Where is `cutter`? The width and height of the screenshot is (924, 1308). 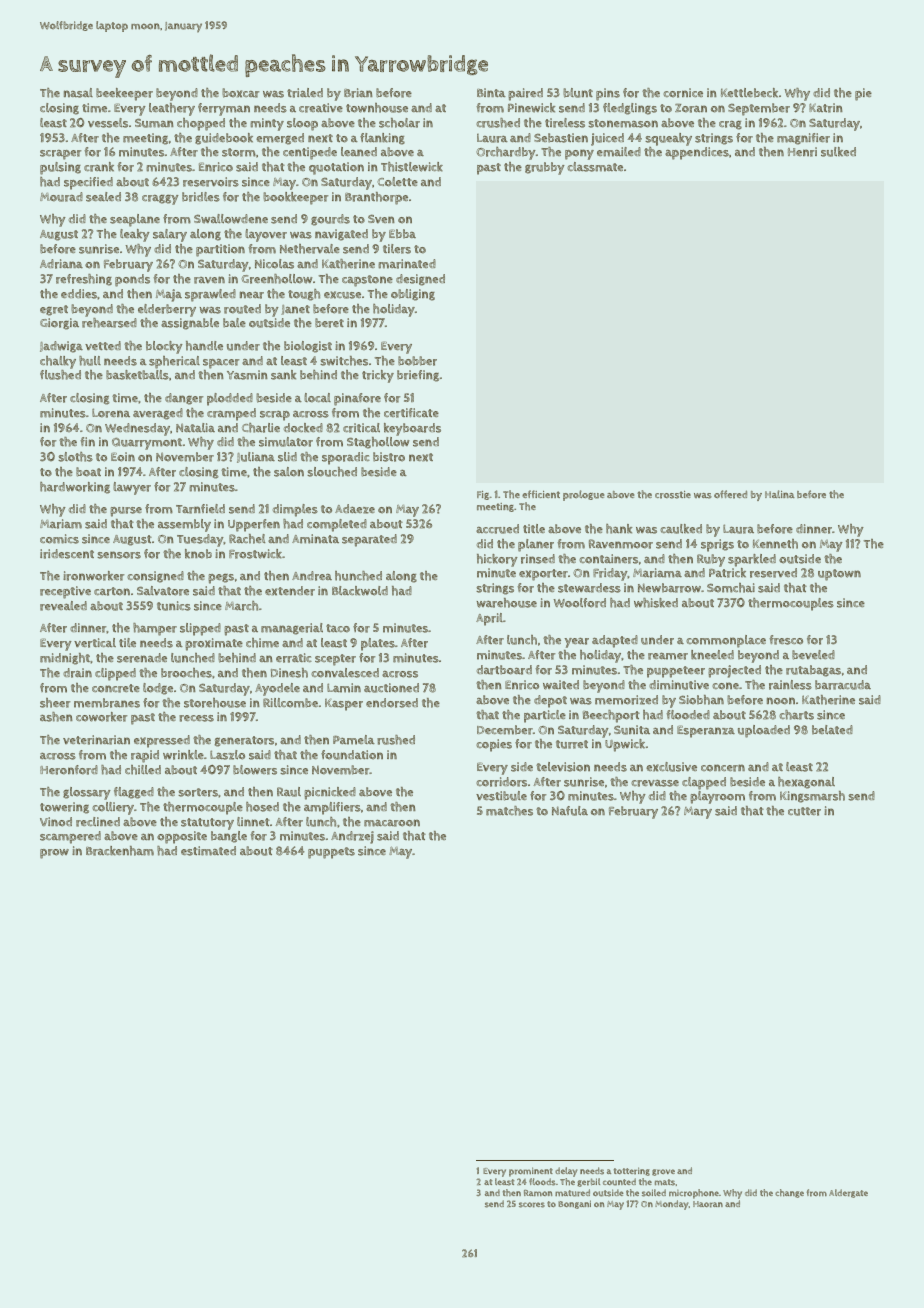
cutter is located at coordinates (804, 811).
